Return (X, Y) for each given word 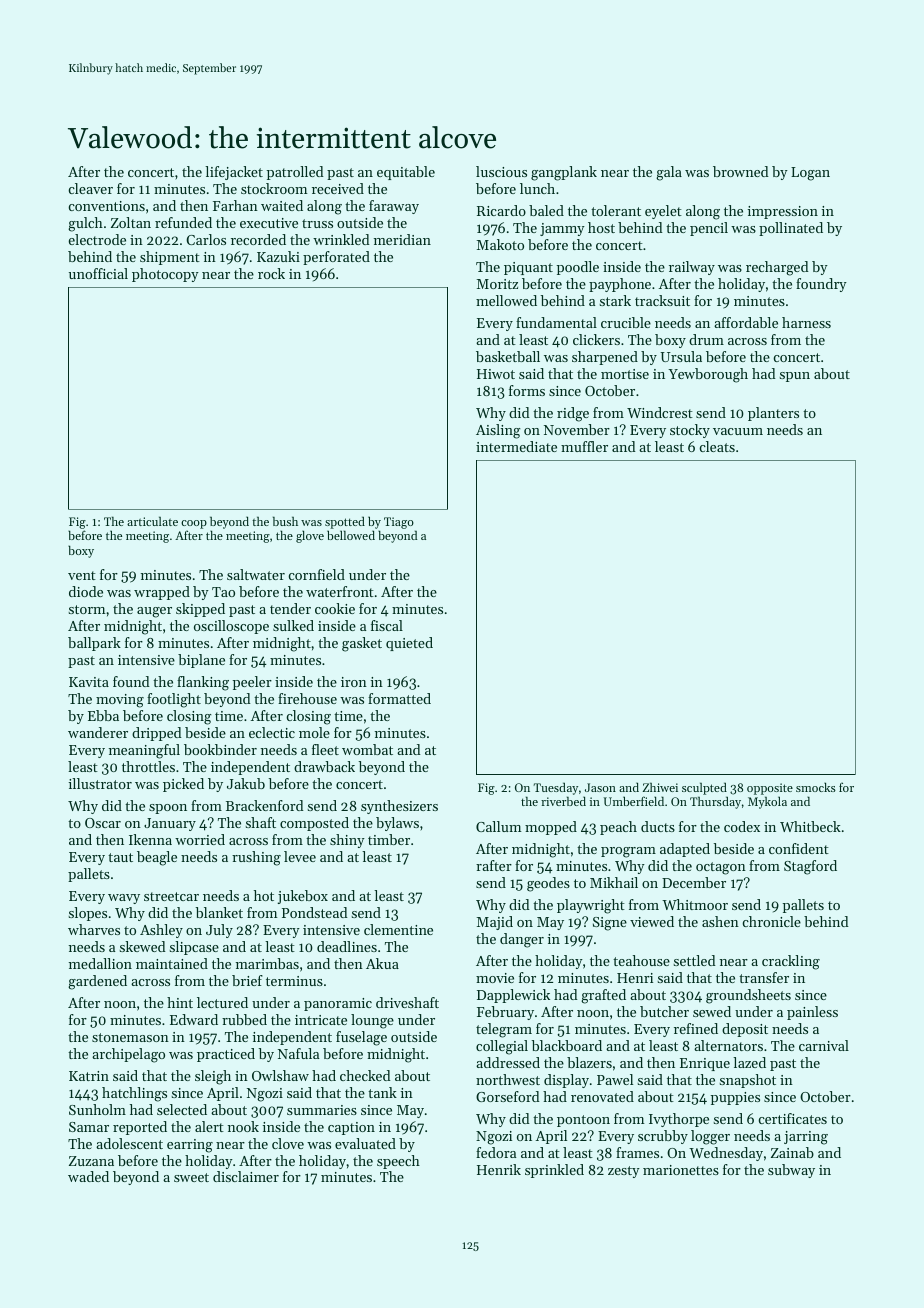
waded (88, 1176)
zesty (624, 1172)
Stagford (810, 867)
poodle (578, 268)
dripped (157, 734)
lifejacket (234, 173)
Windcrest (660, 412)
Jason (600, 787)
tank (382, 1092)
